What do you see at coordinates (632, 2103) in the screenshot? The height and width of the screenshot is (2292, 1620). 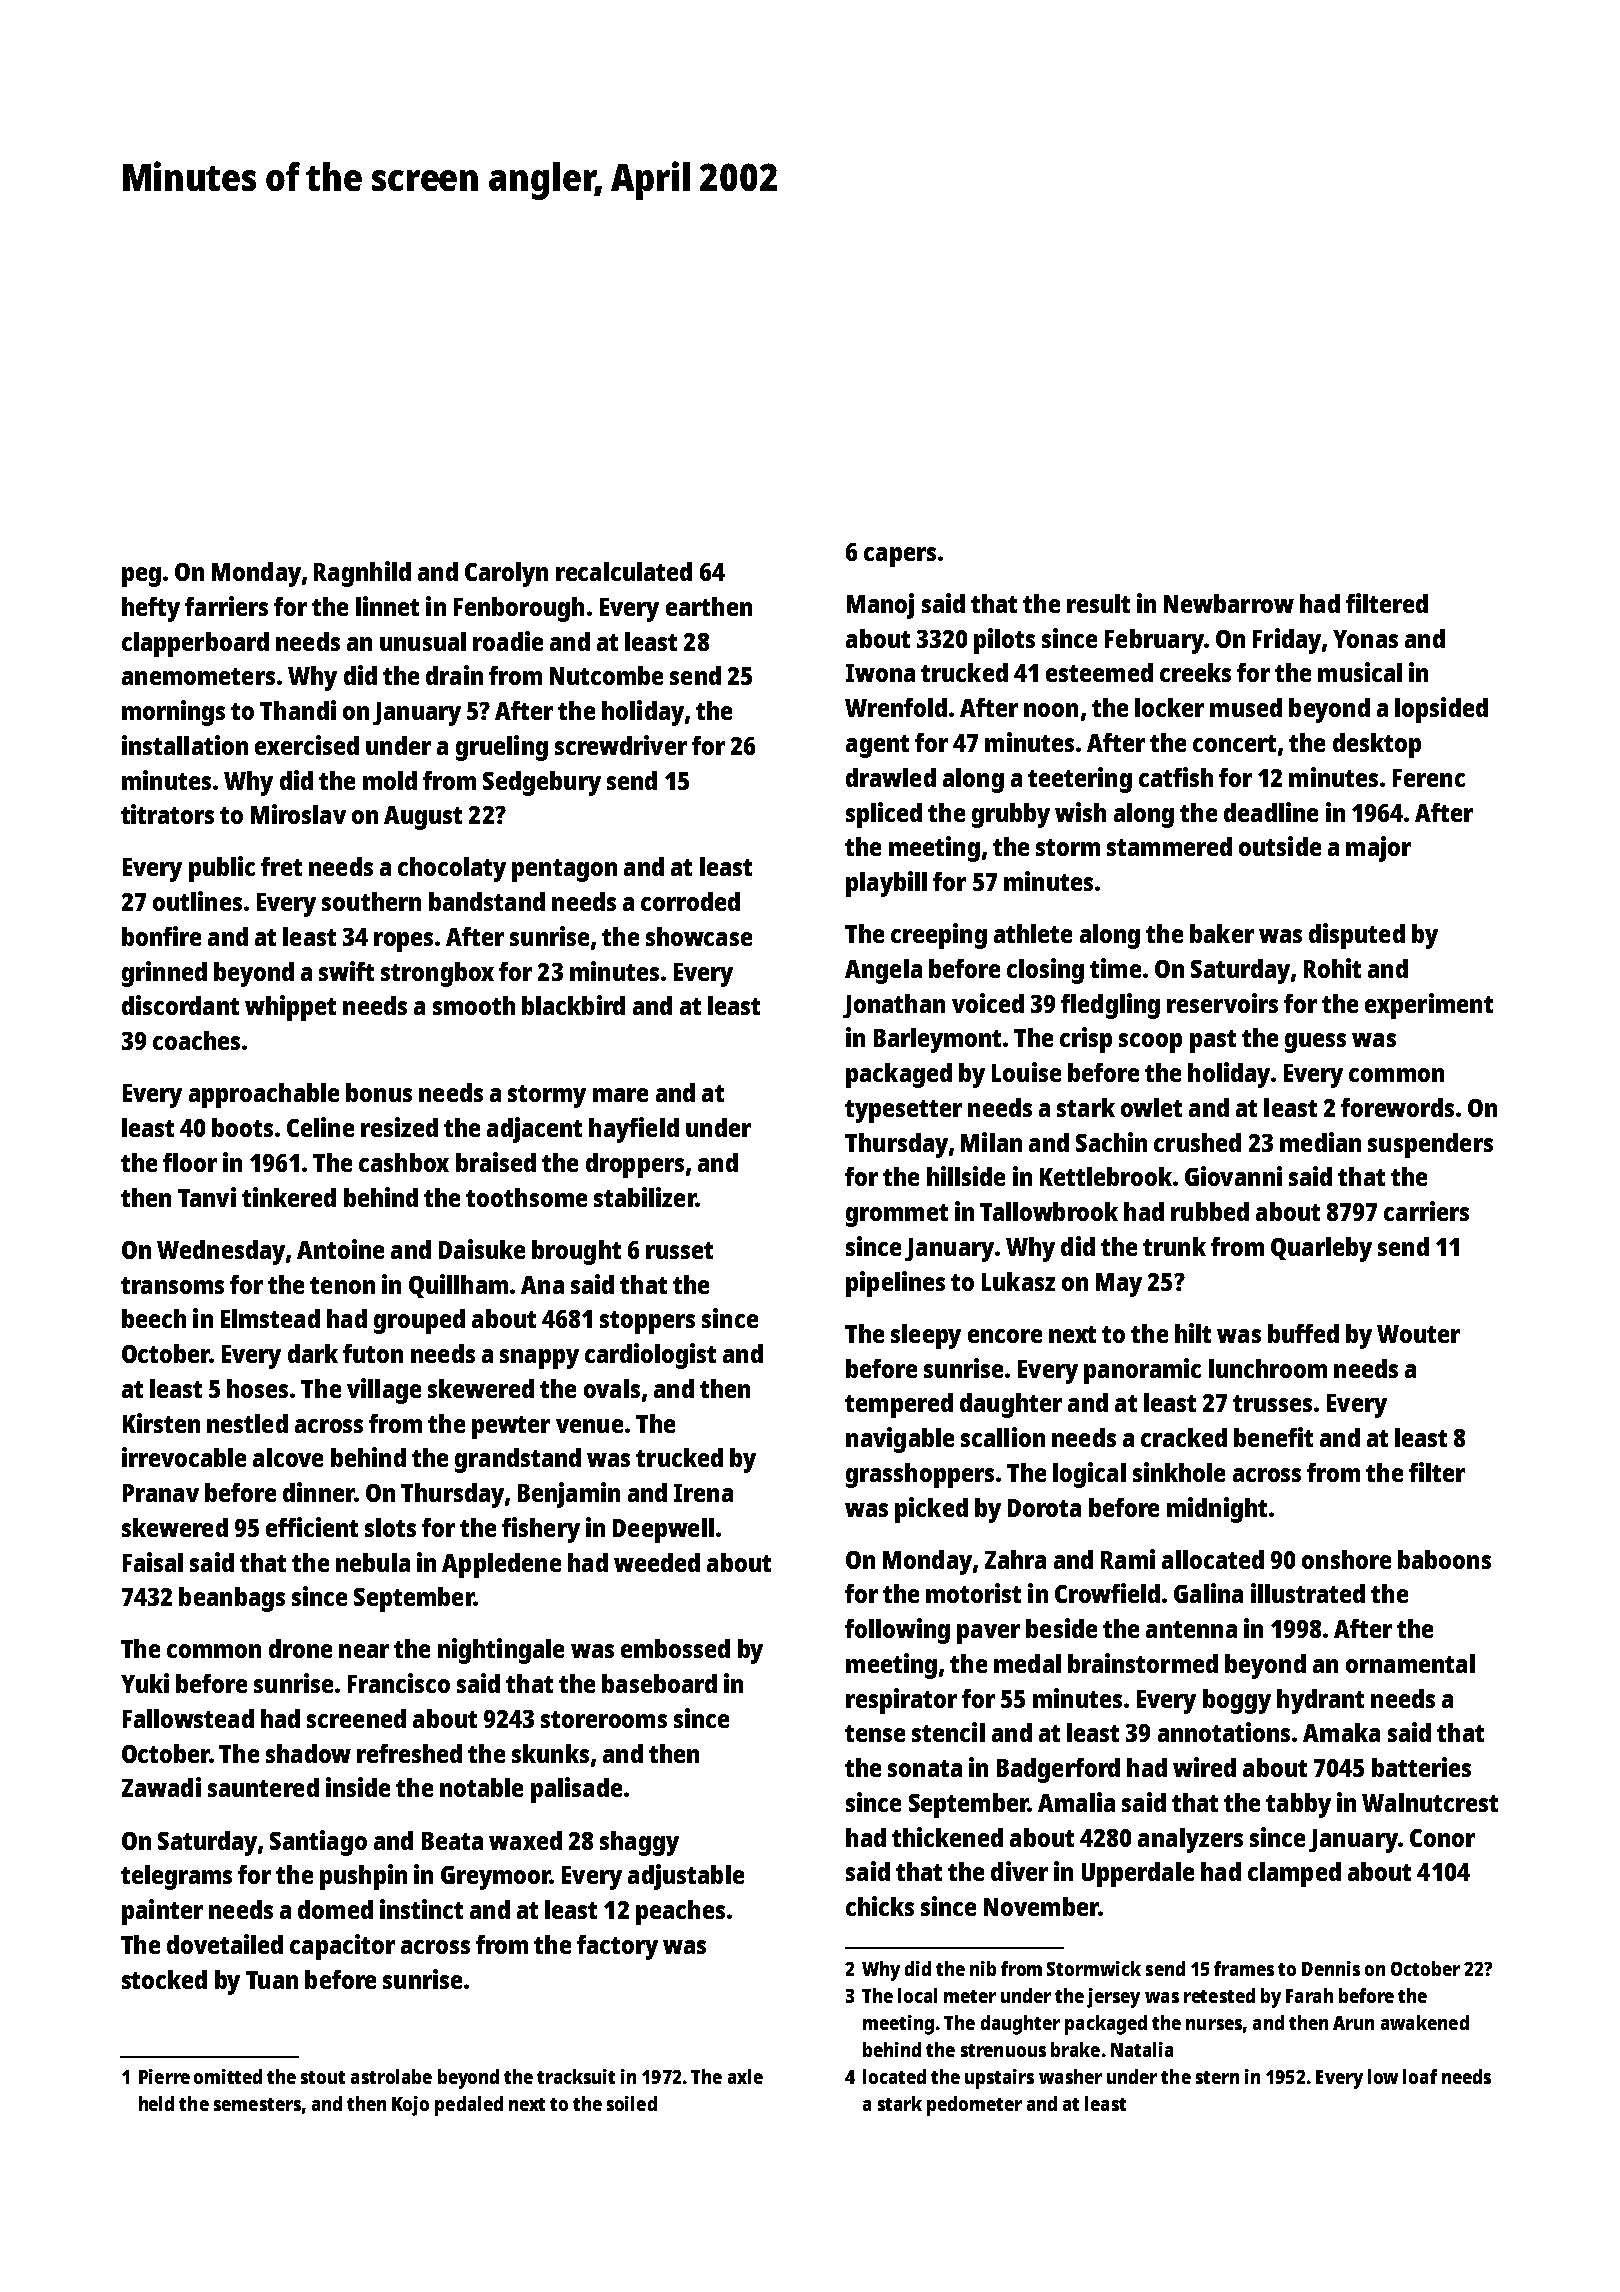 I see `soiled` at bounding box center [632, 2103].
